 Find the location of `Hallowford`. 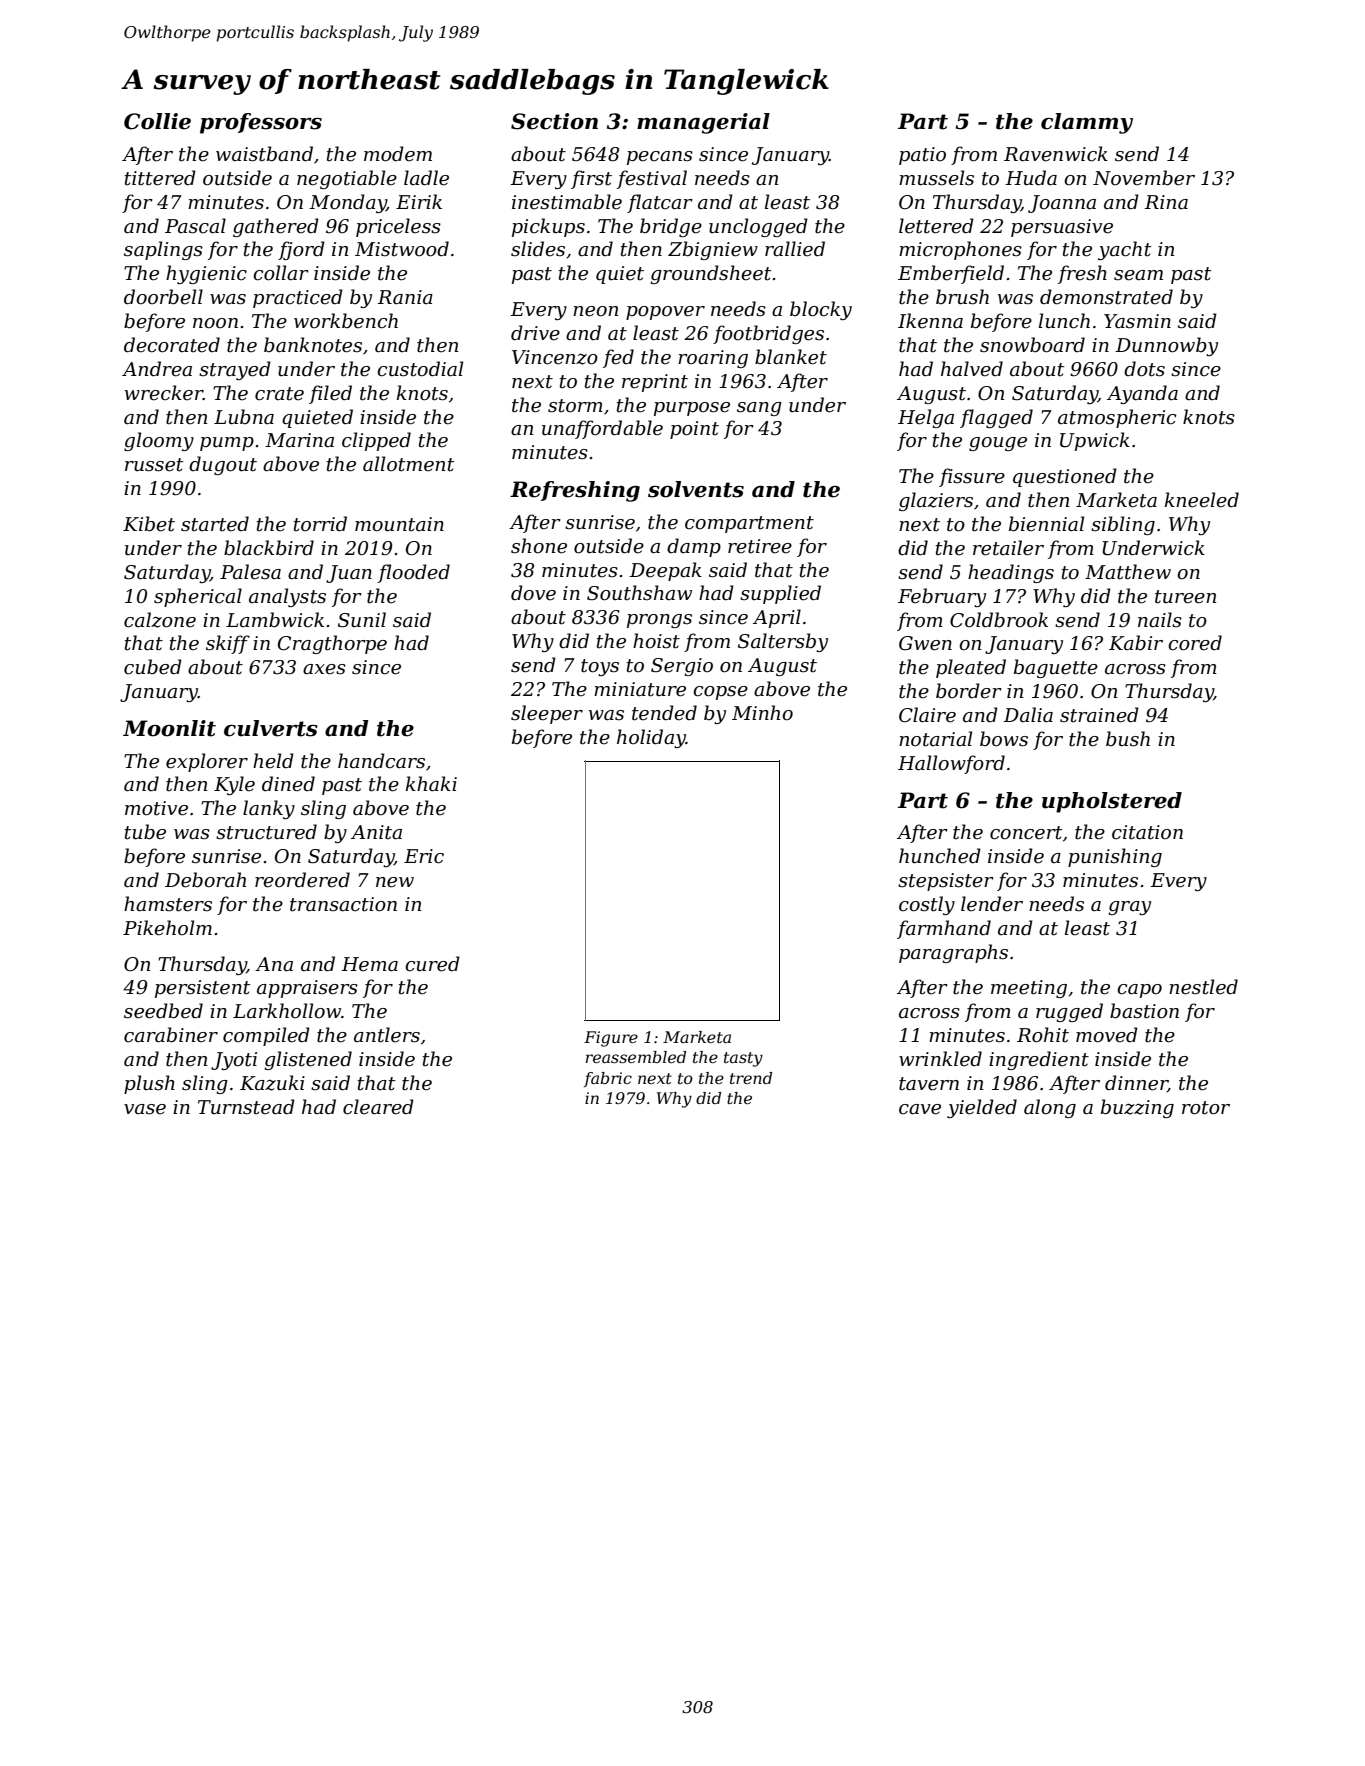

Hallowford is located at coordinates (951, 764).
